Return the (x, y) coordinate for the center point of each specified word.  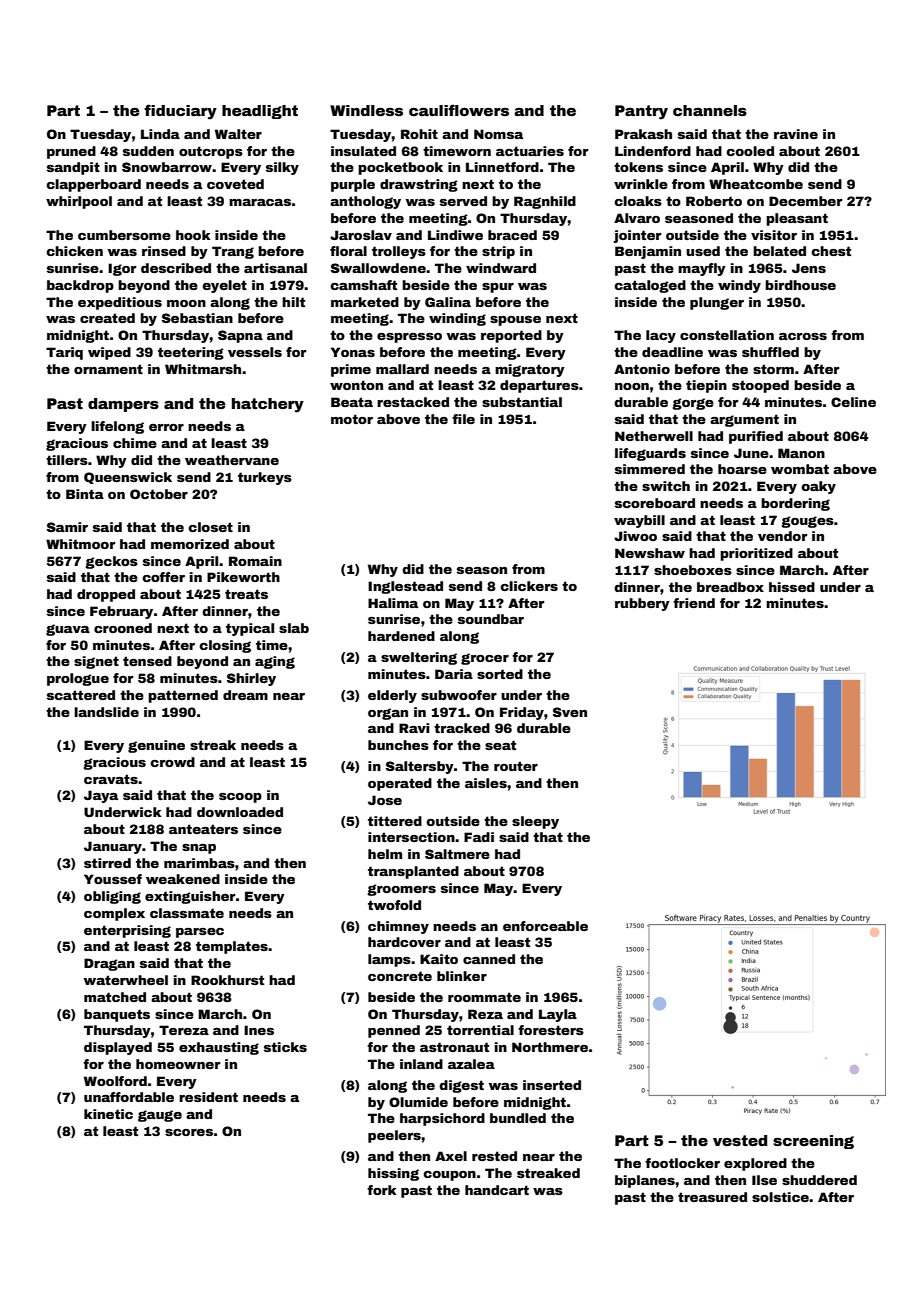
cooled (750, 151)
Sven (570, 712)
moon (186, 303)
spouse (515, 321)
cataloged (650, 286)
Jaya (101, 796)
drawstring (419, 185)
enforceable (545, 926)
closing (225, 646)
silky (282, 168)
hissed (792, 587)
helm (385, 854)
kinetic (108, 1114)
